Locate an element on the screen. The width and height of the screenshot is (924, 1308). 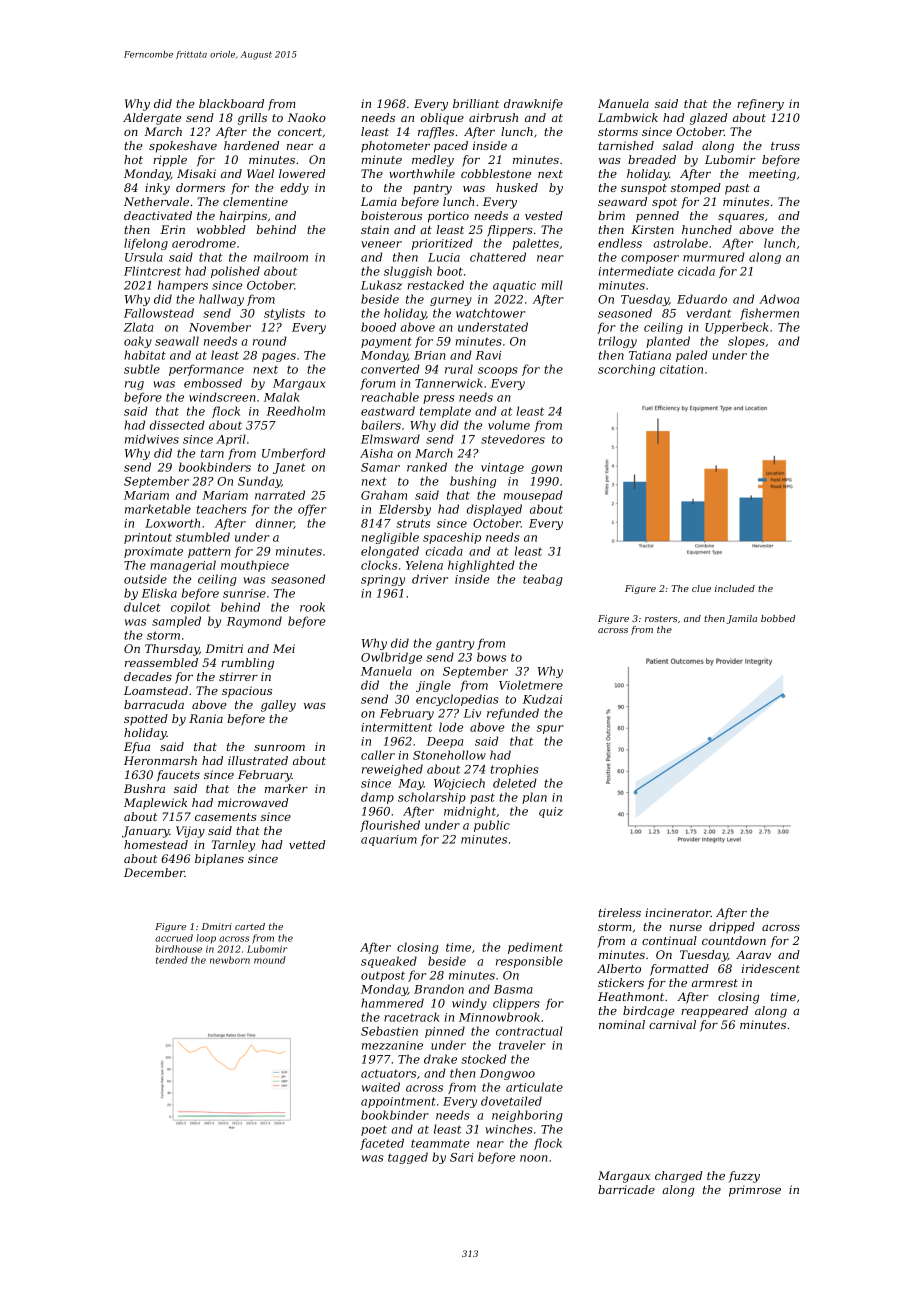
cobblestone is located at coordinates (496, 173).
